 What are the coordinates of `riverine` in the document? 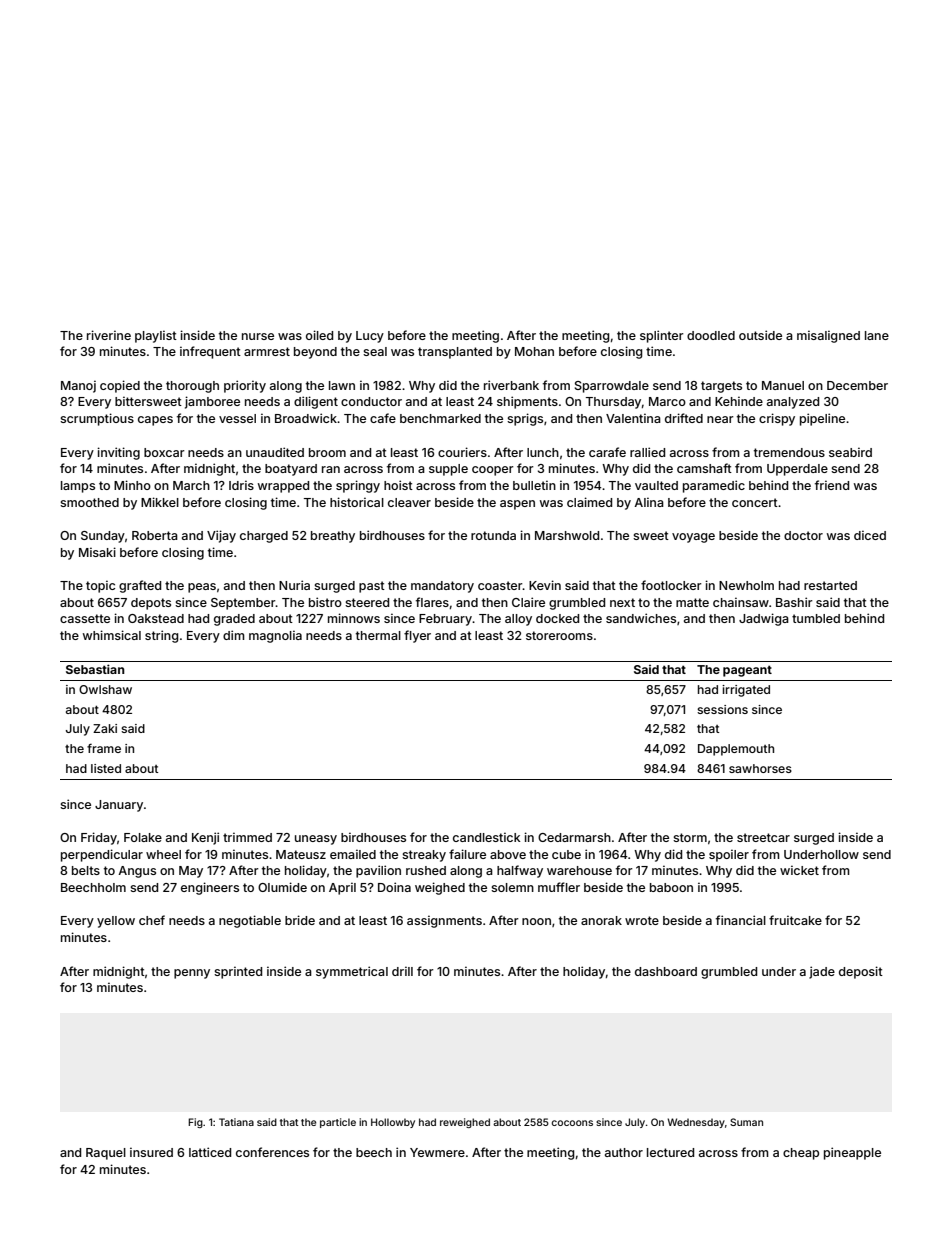 It's located at (109, 335).
